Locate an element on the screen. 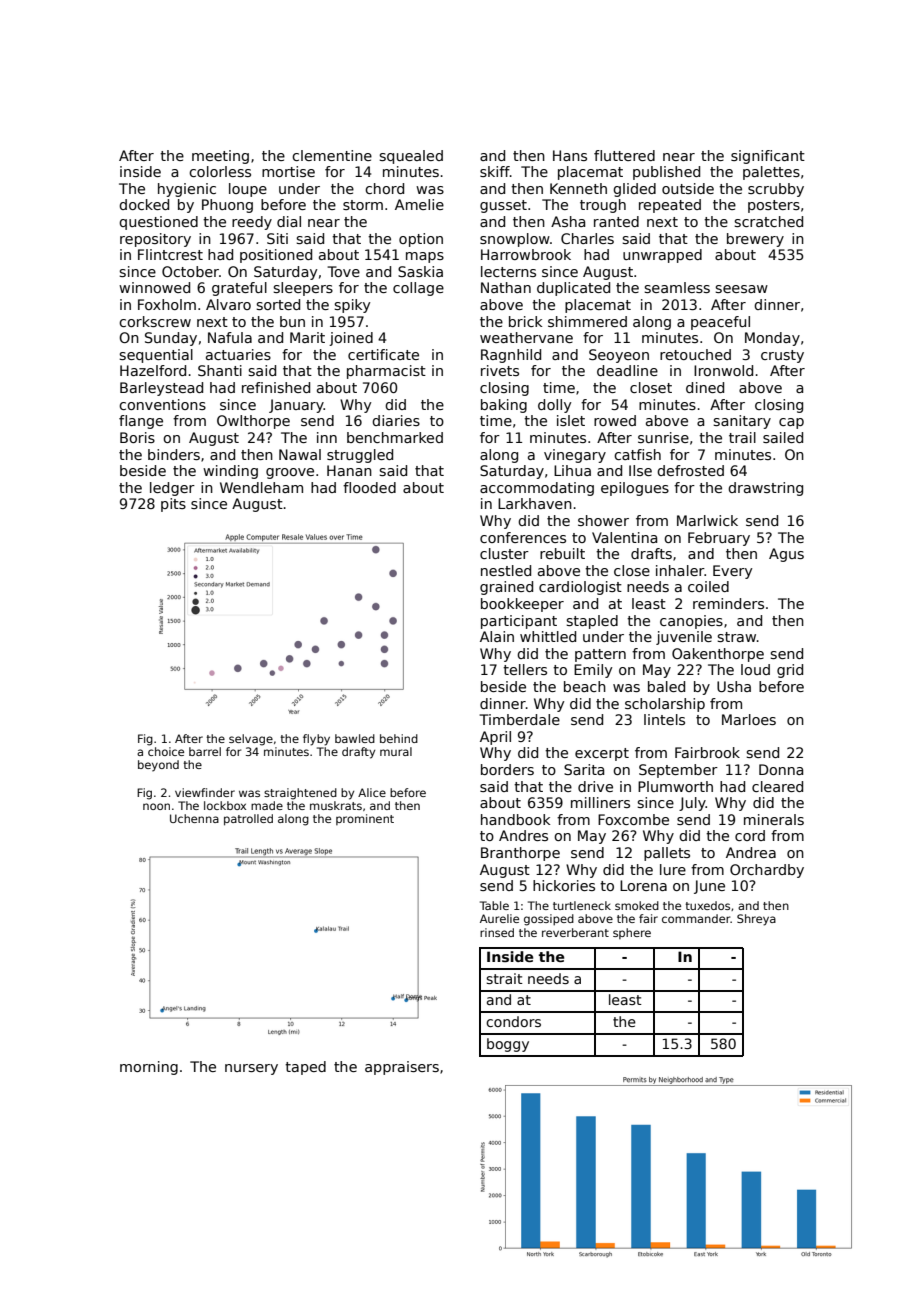  flyby is located at coordinates (316, 740).
